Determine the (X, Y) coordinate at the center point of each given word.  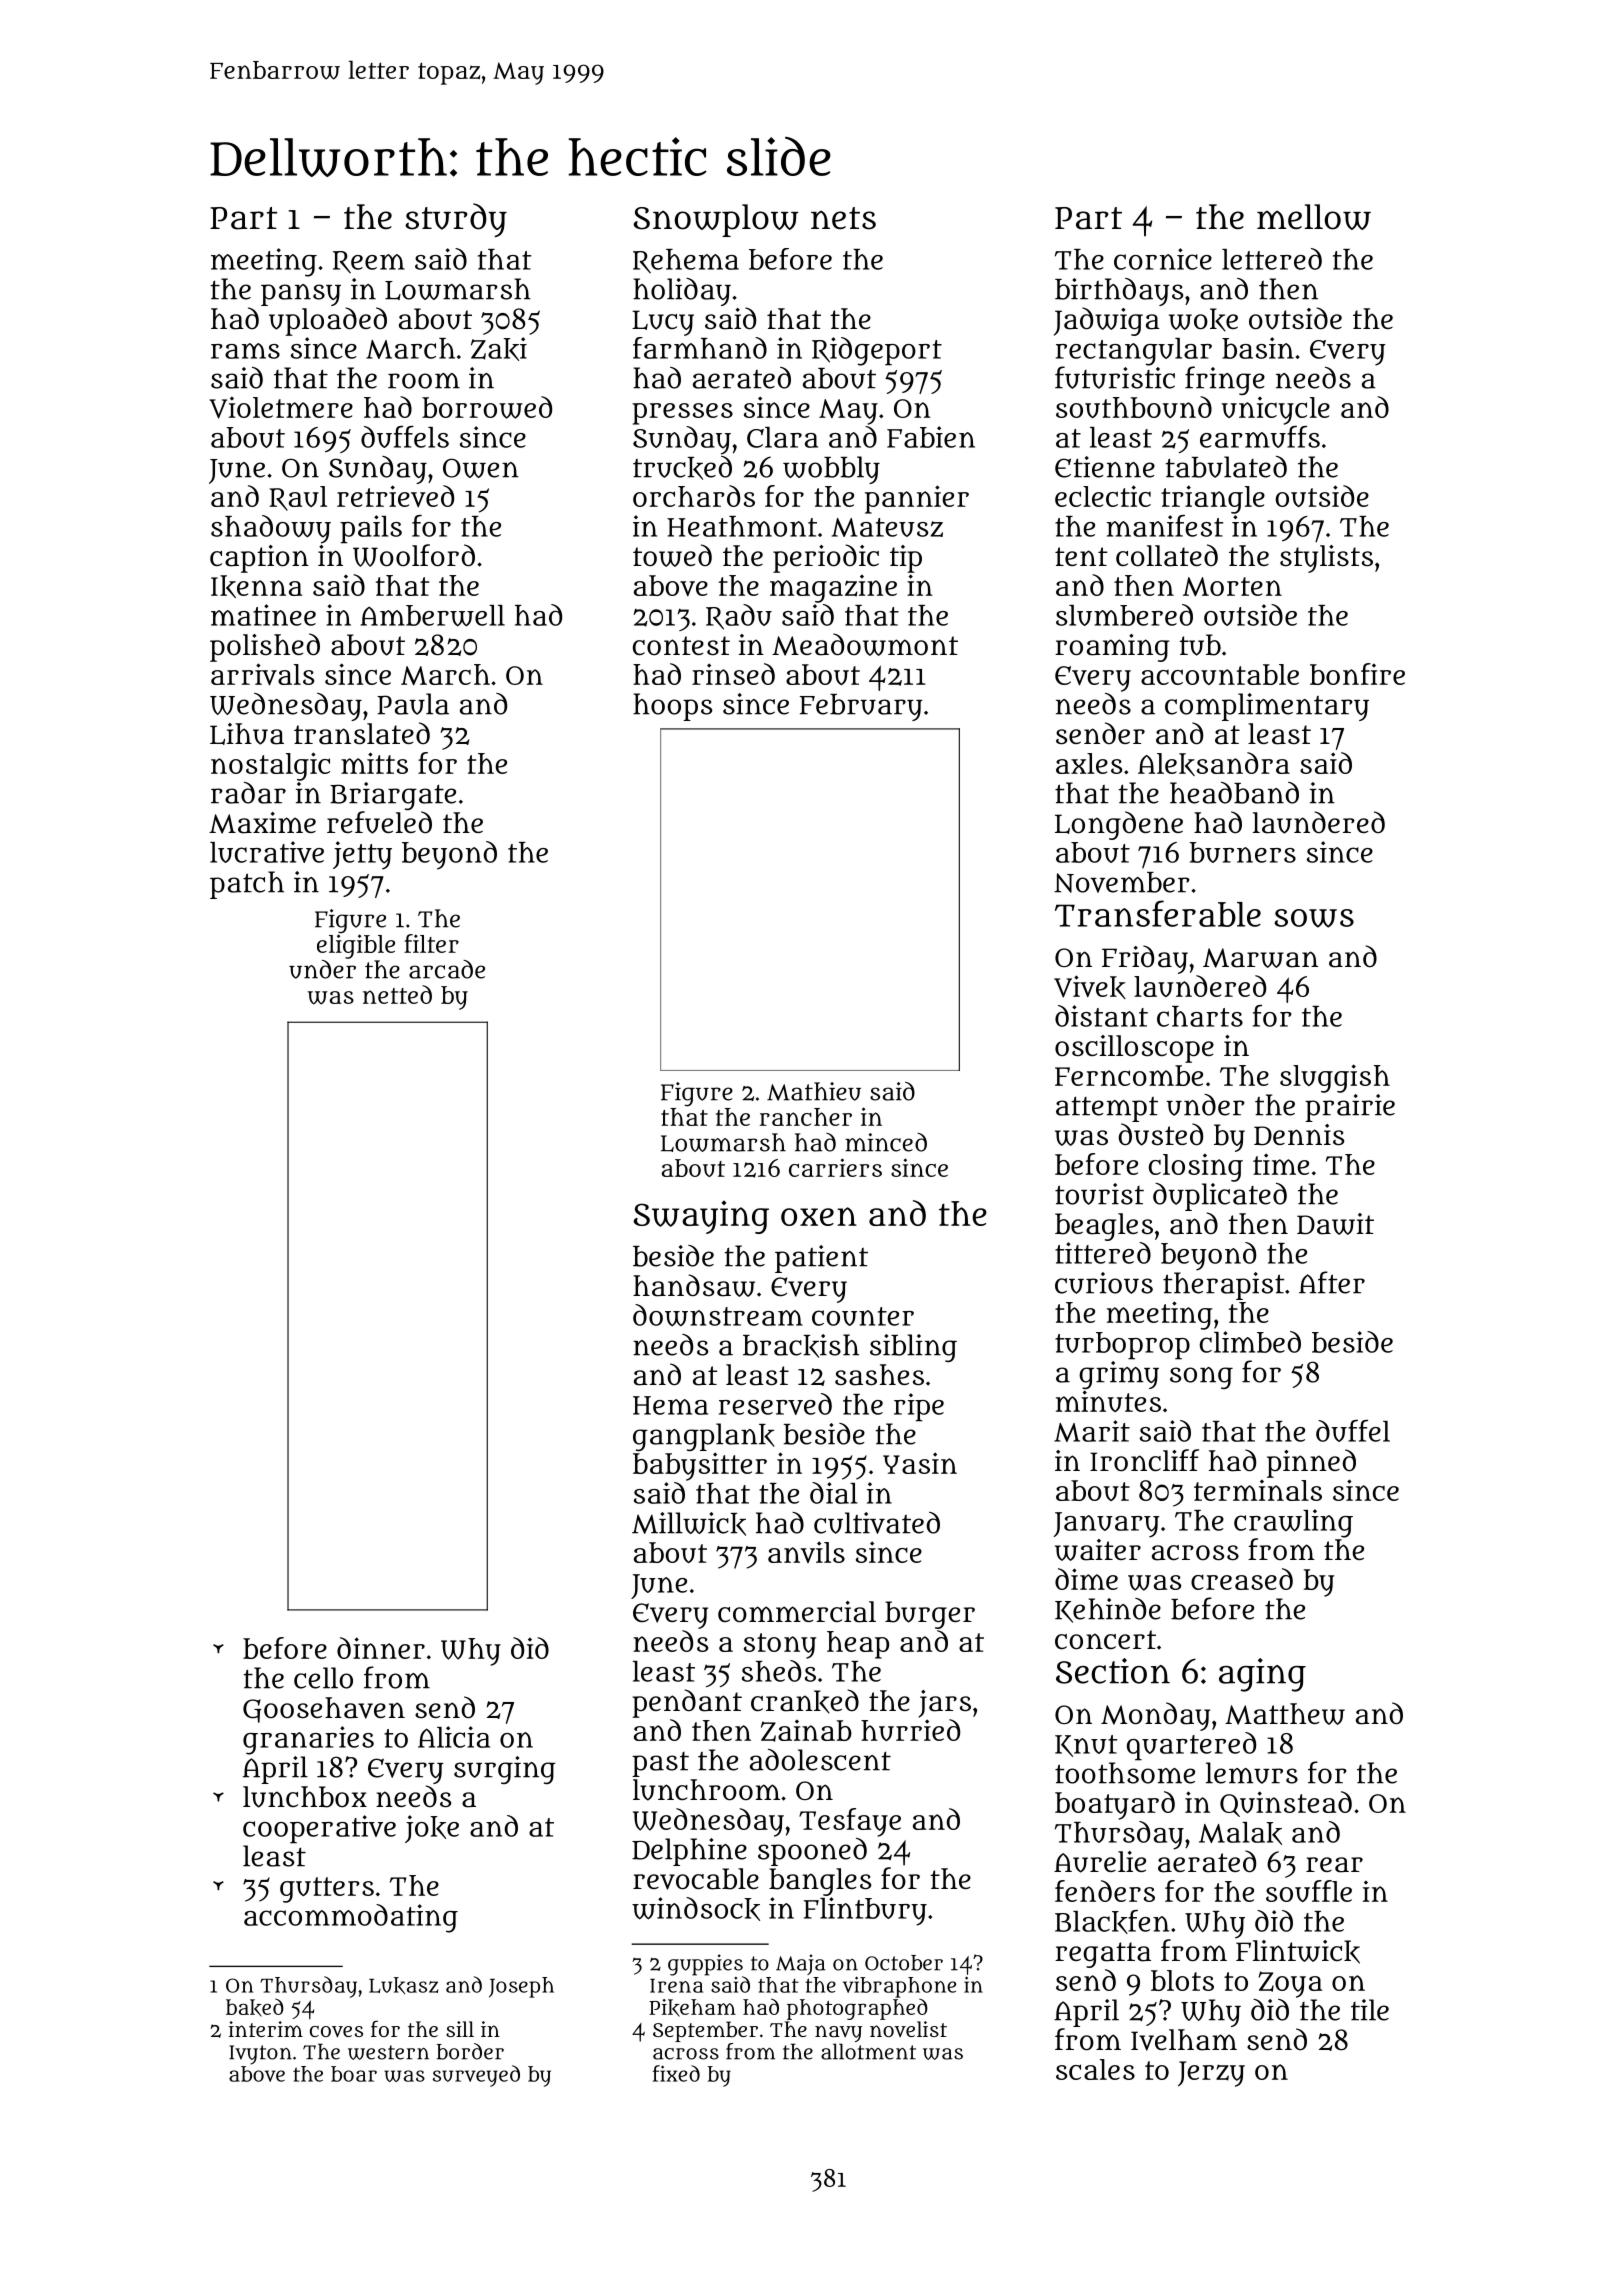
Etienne (1105, 467)
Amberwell (433, 616)
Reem (369, 262)
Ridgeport (877, 351)
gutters (327, 1890)
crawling (1293, 1523)
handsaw (694, 1285)
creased (1242, 1579)
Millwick (689, 1524)
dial (833, 1493)
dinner (381, 1648)
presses (682, 414)
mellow (1314, 217)
